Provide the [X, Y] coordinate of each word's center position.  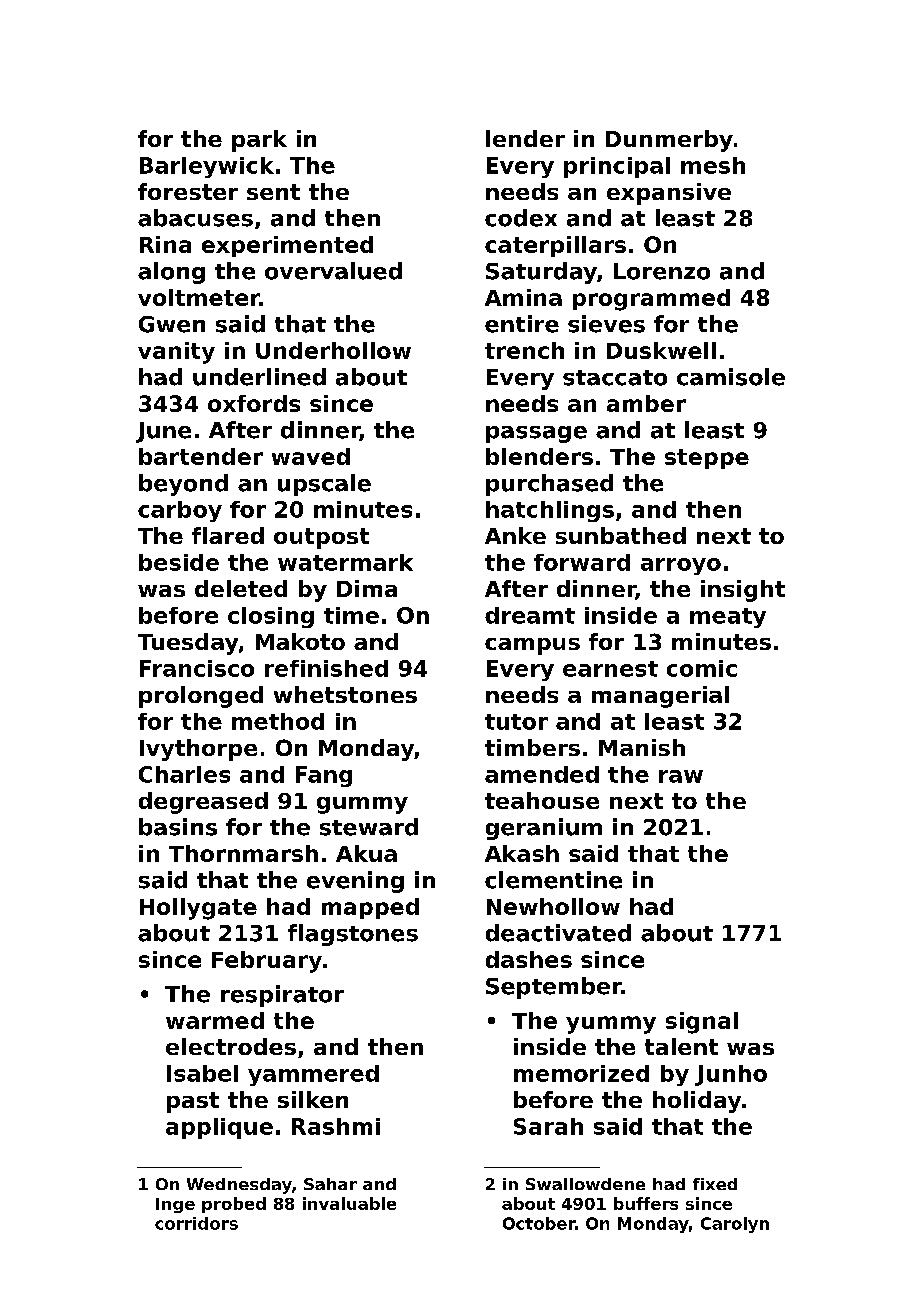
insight [743, 591]
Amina [523, 297]
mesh [713, 165]
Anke [515, 535]
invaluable [349, 1203]
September [554, 988]
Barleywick [207, 167]
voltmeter [199, 297]
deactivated [558, 933]
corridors [196, 1223]
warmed [215, 1020]
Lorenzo [662, 271]
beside [179, 562]
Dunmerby [669, 141]
